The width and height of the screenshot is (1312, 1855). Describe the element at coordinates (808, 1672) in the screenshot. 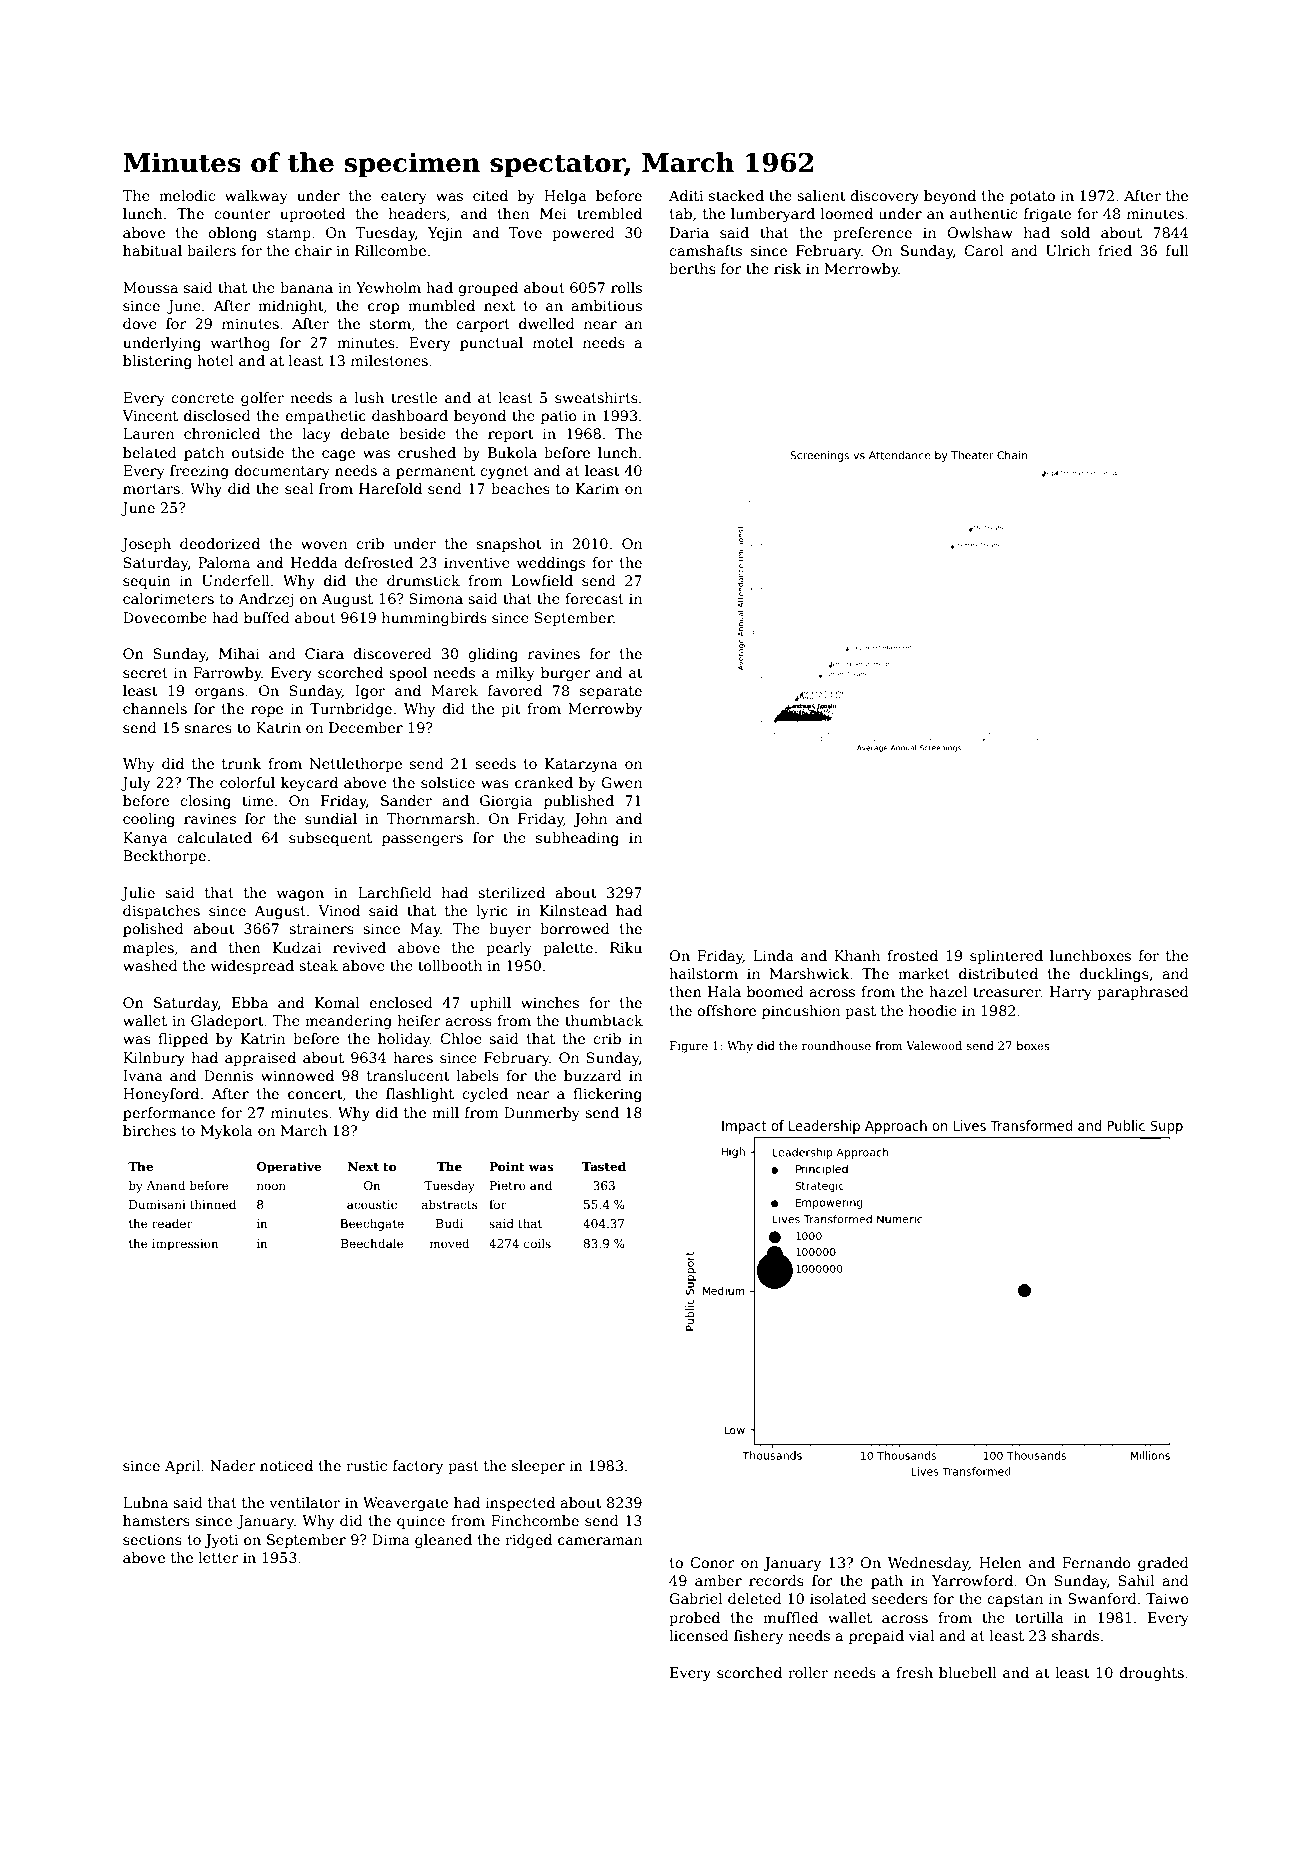

I see `roller` at that location.
